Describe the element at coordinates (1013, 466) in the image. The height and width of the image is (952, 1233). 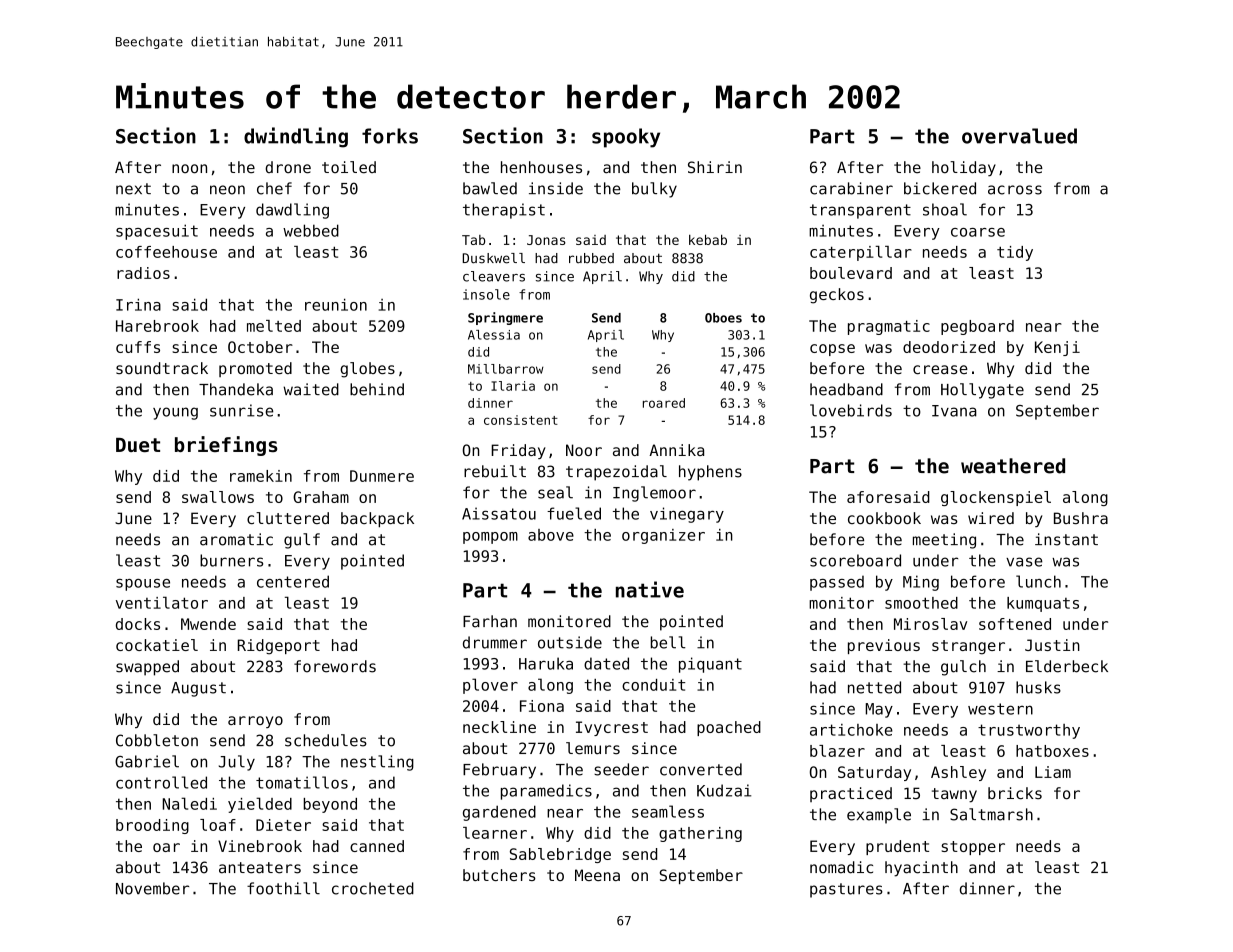
I see `weathered` at that location.
